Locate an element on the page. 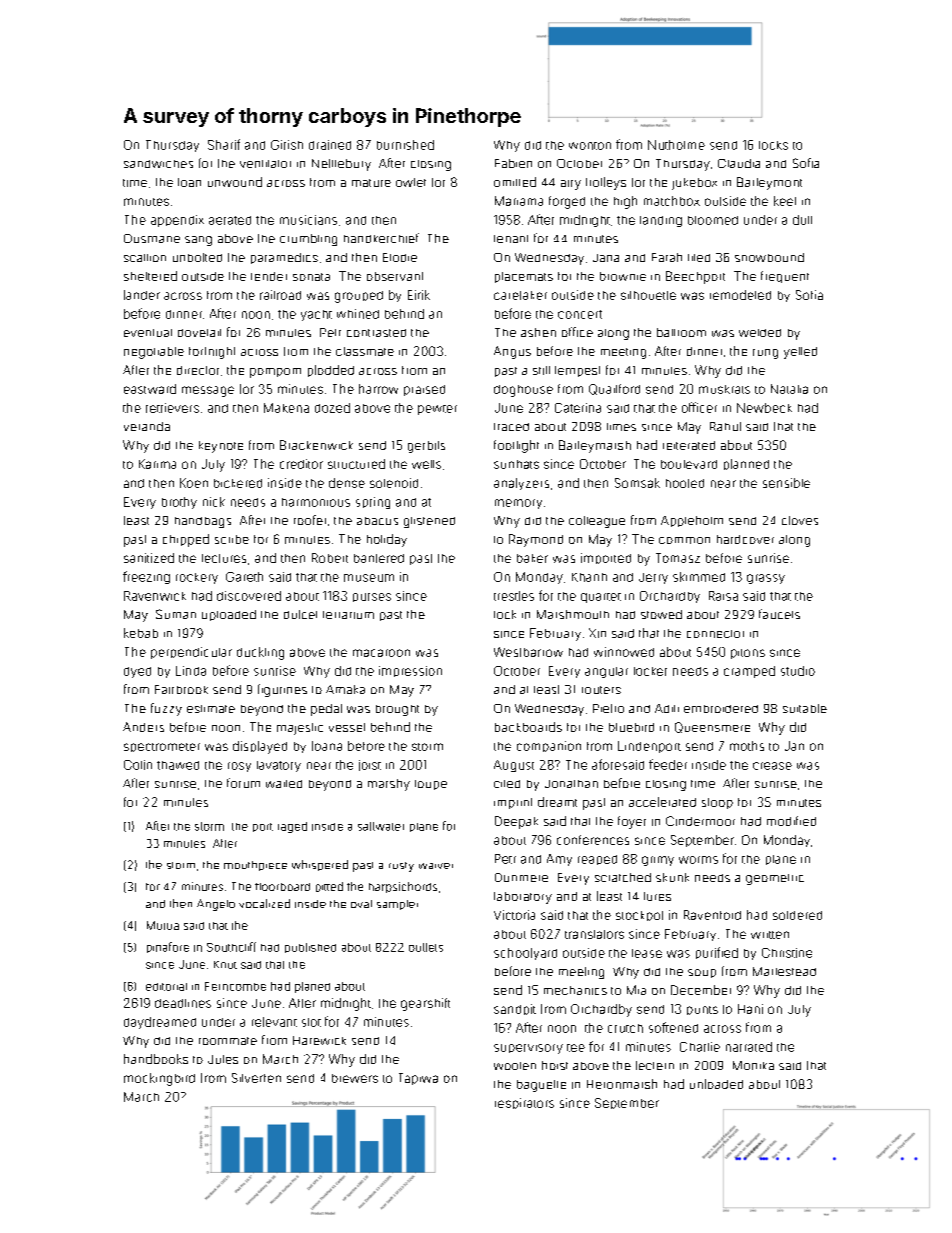 This document has width=952, height=1233. soldered is located at coordinates (797, 915).
